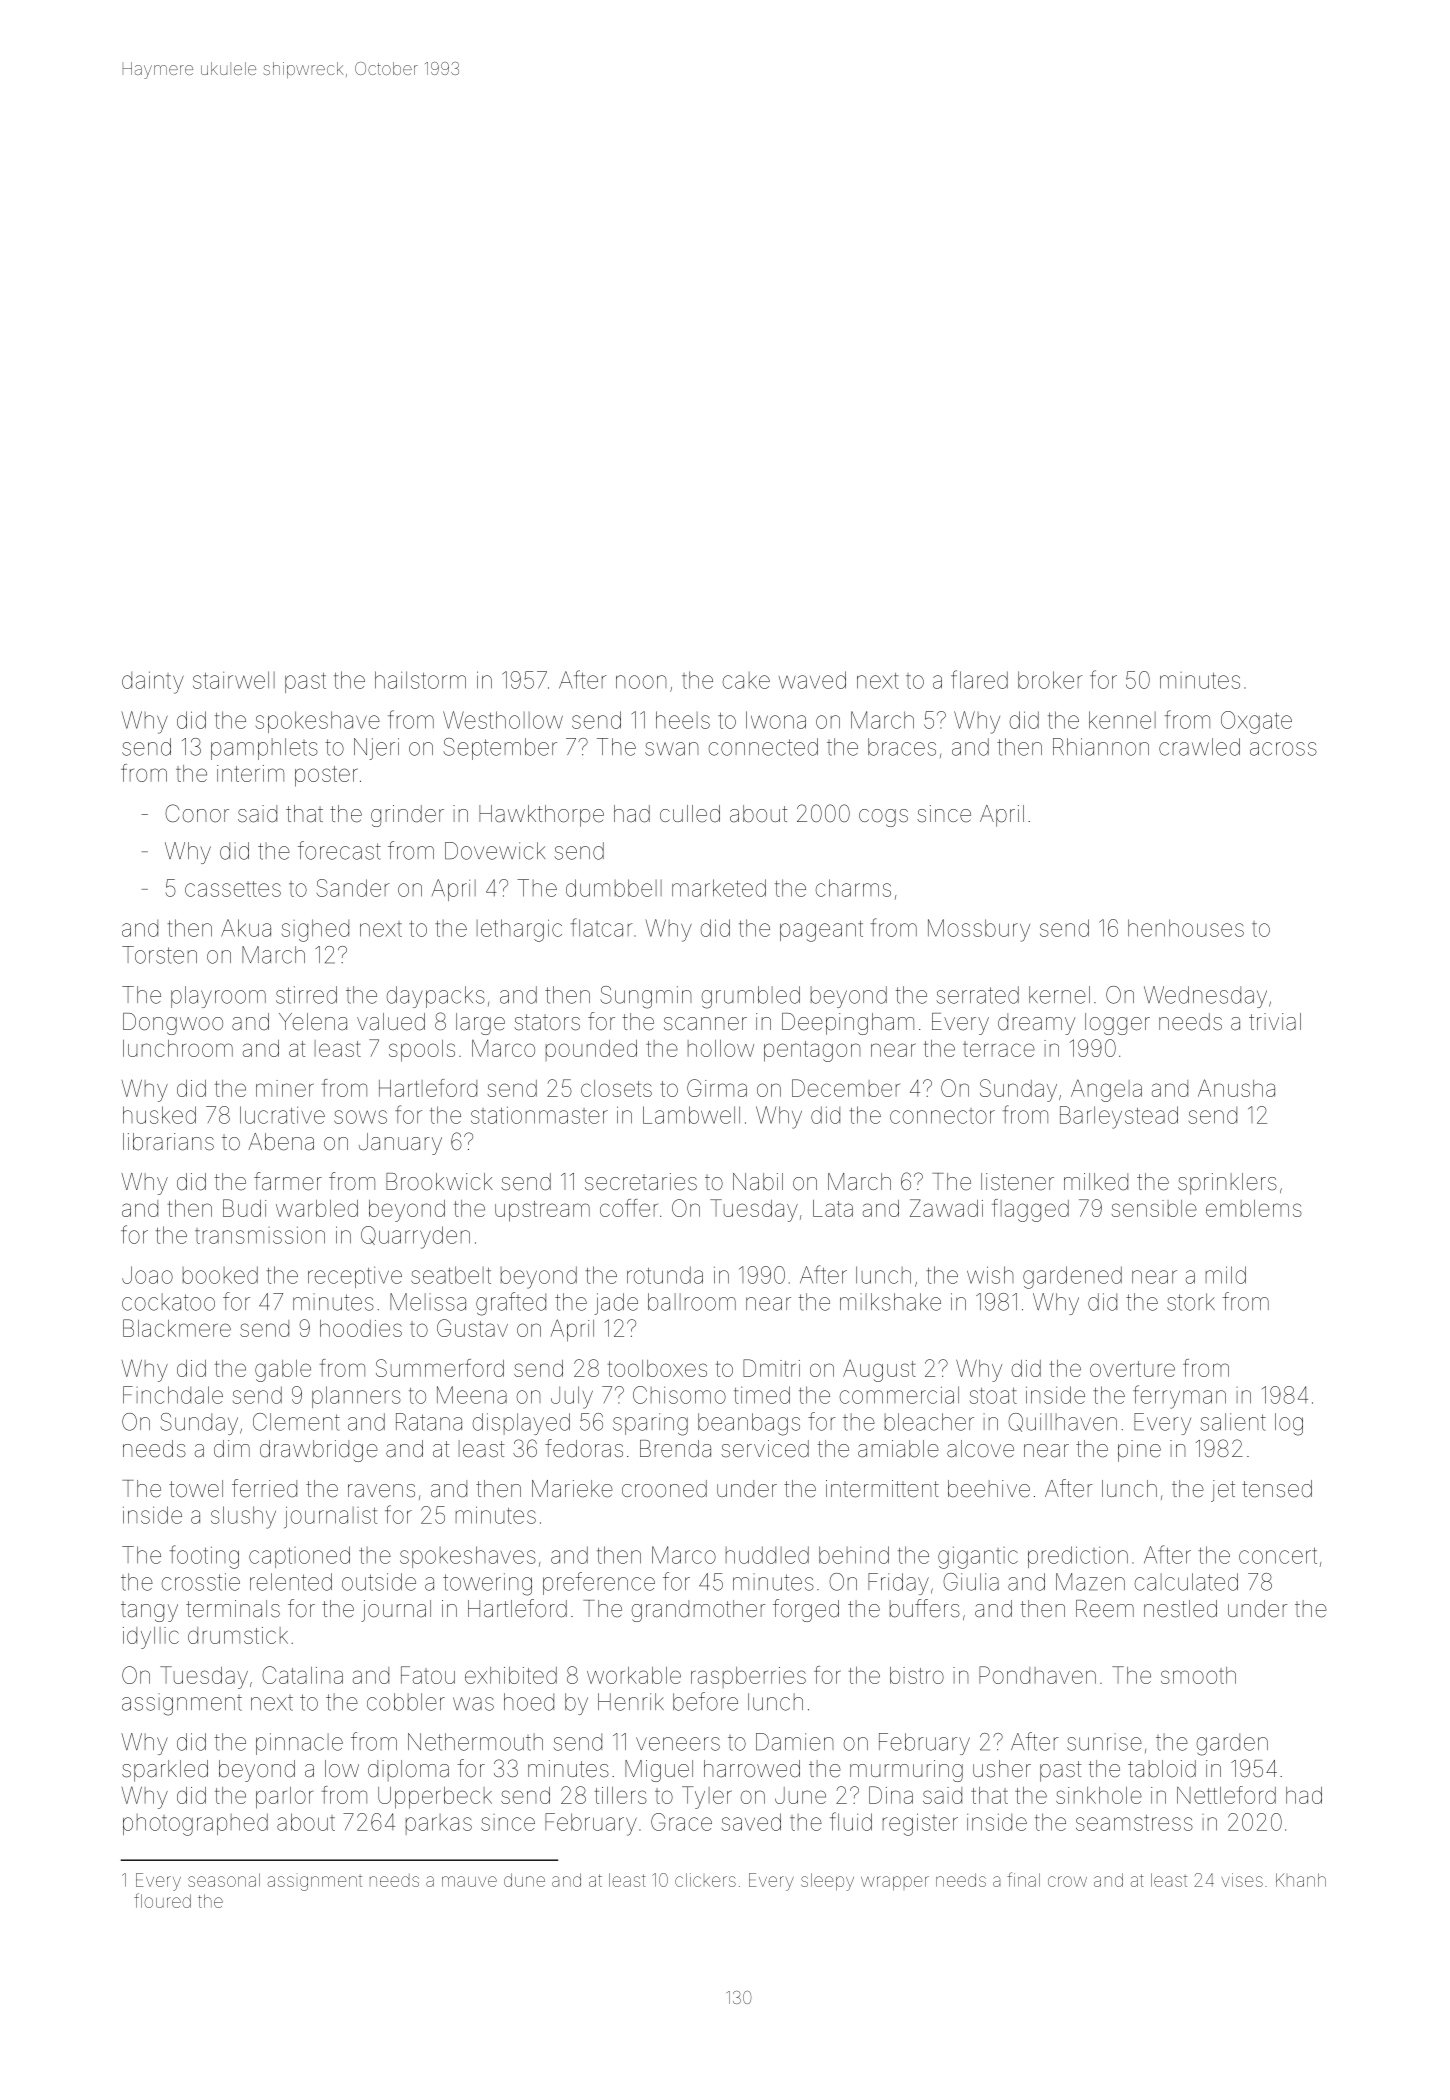 This screenshot has height=2100, width=1450. I want to click on seatbelt, so click(451, 1275).
